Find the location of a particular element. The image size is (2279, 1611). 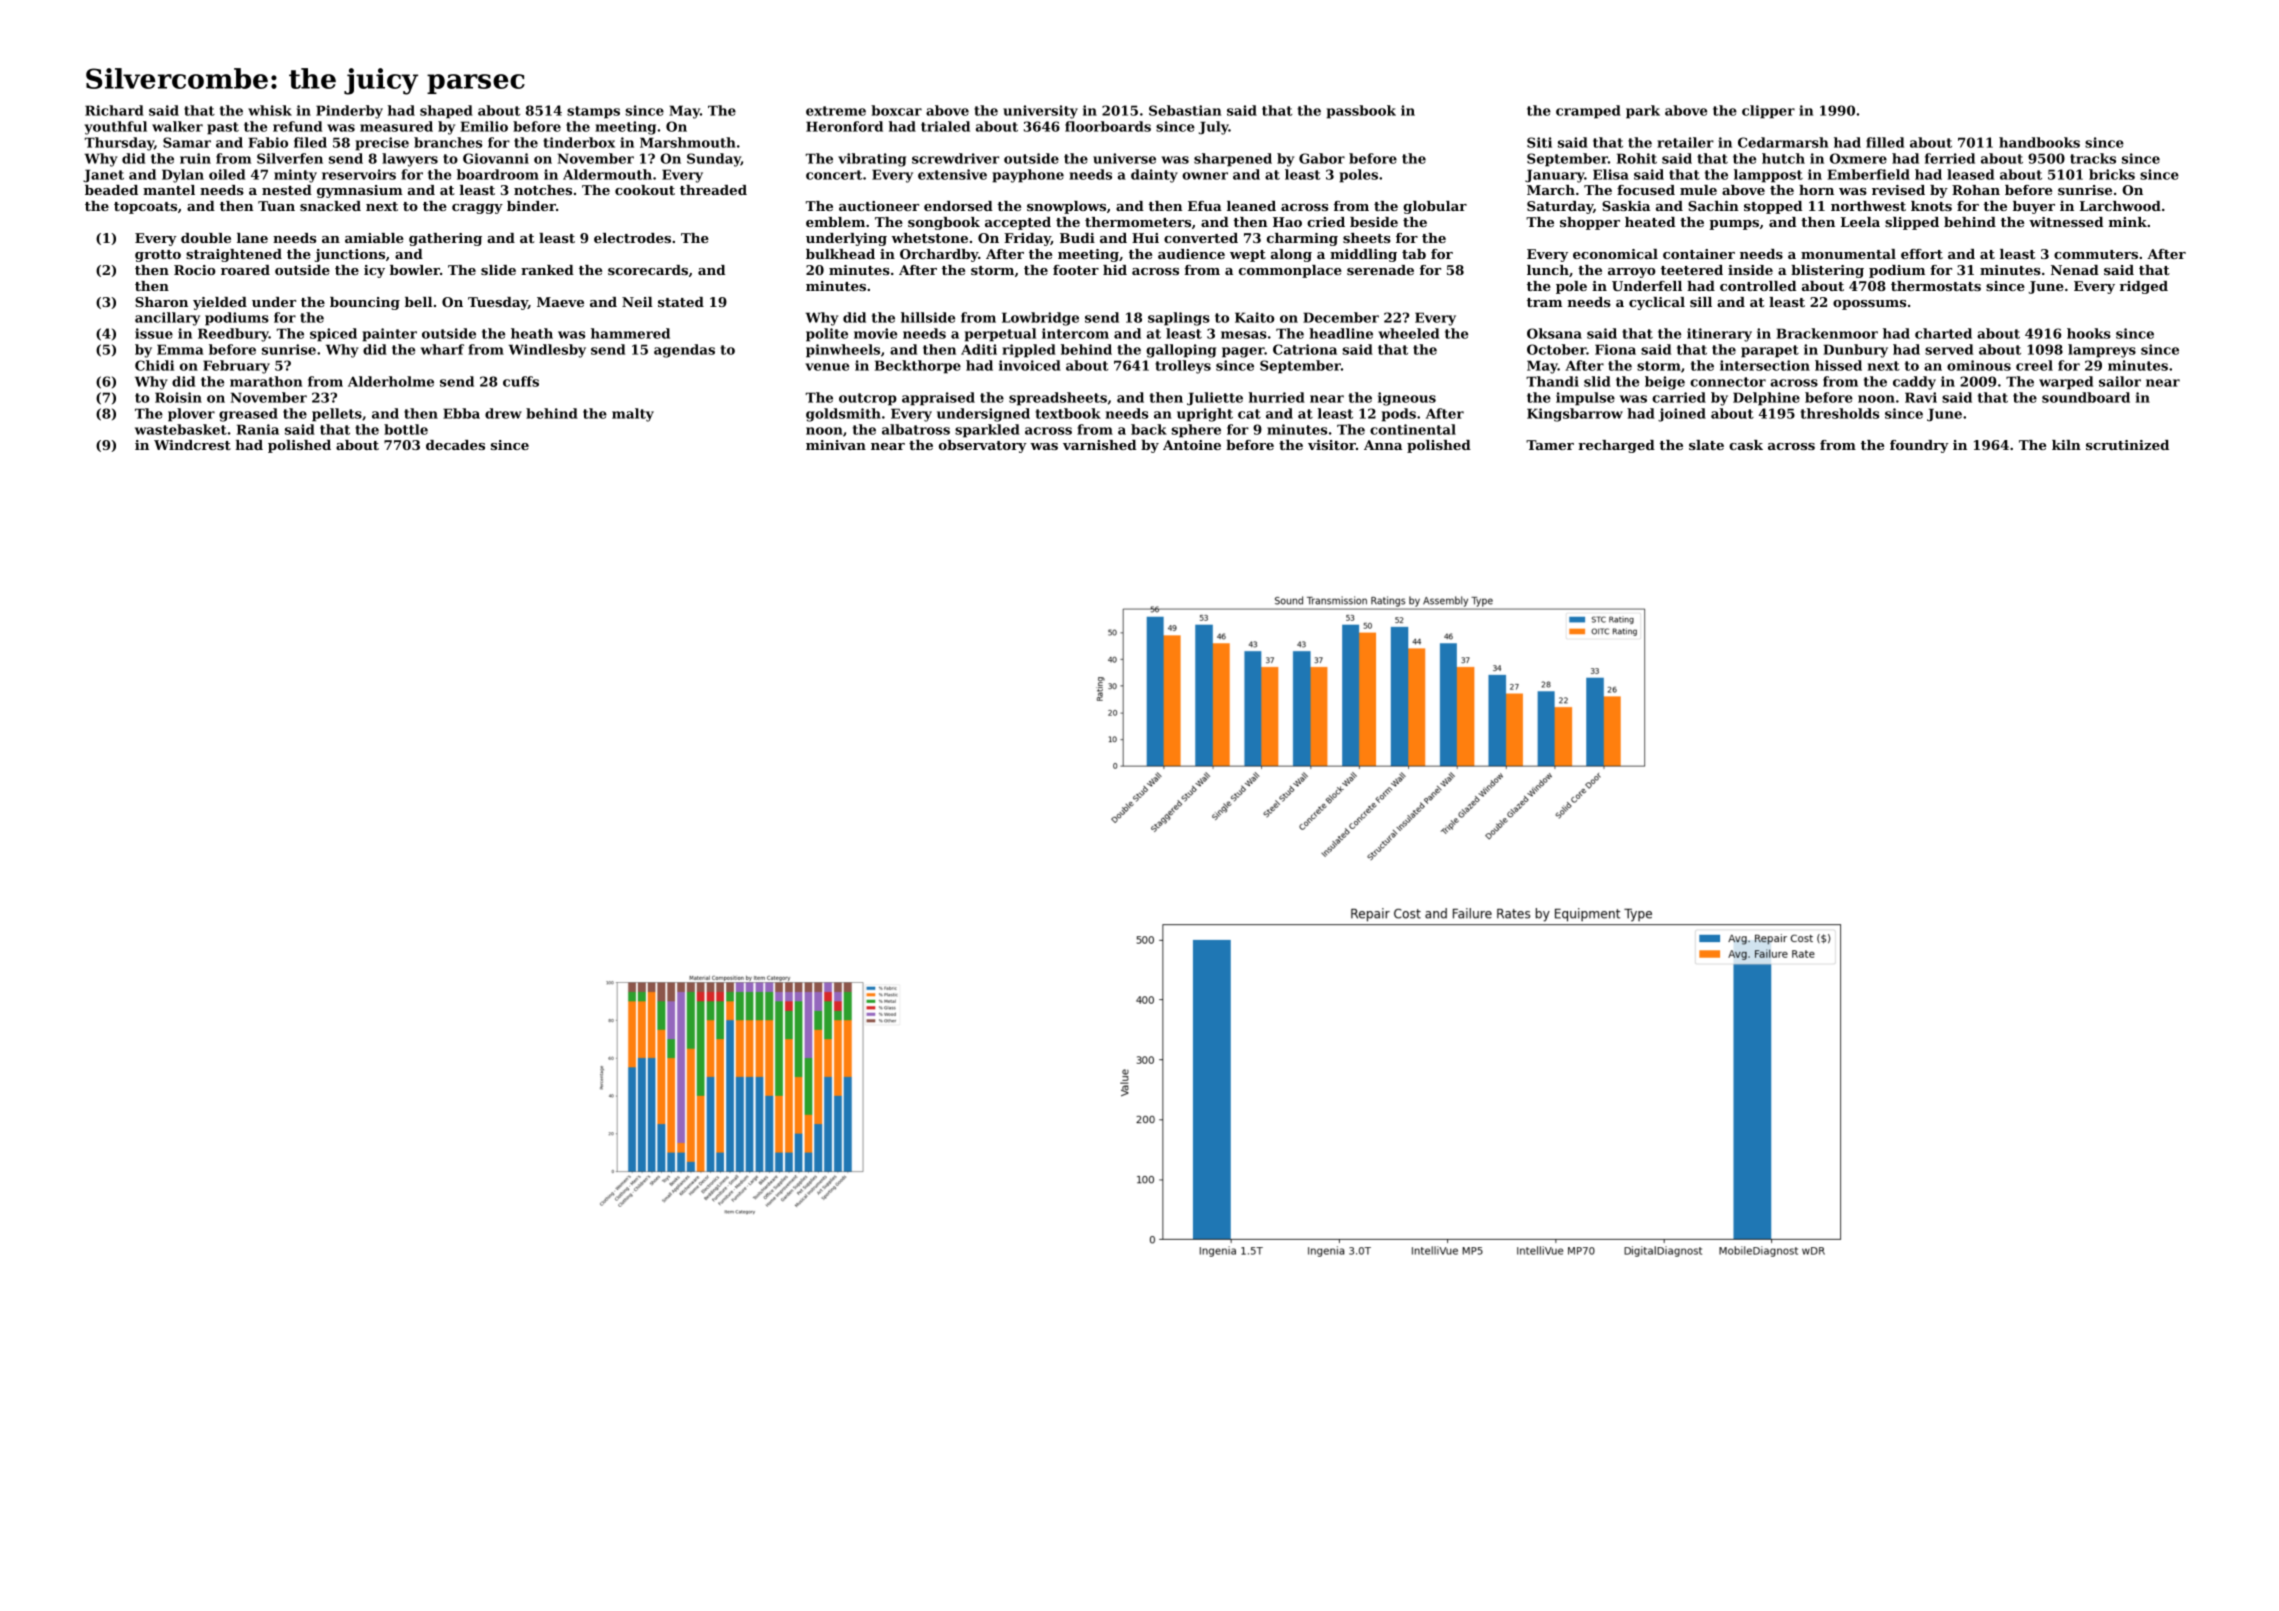

passbook is located at coordinates (1361, 112).
